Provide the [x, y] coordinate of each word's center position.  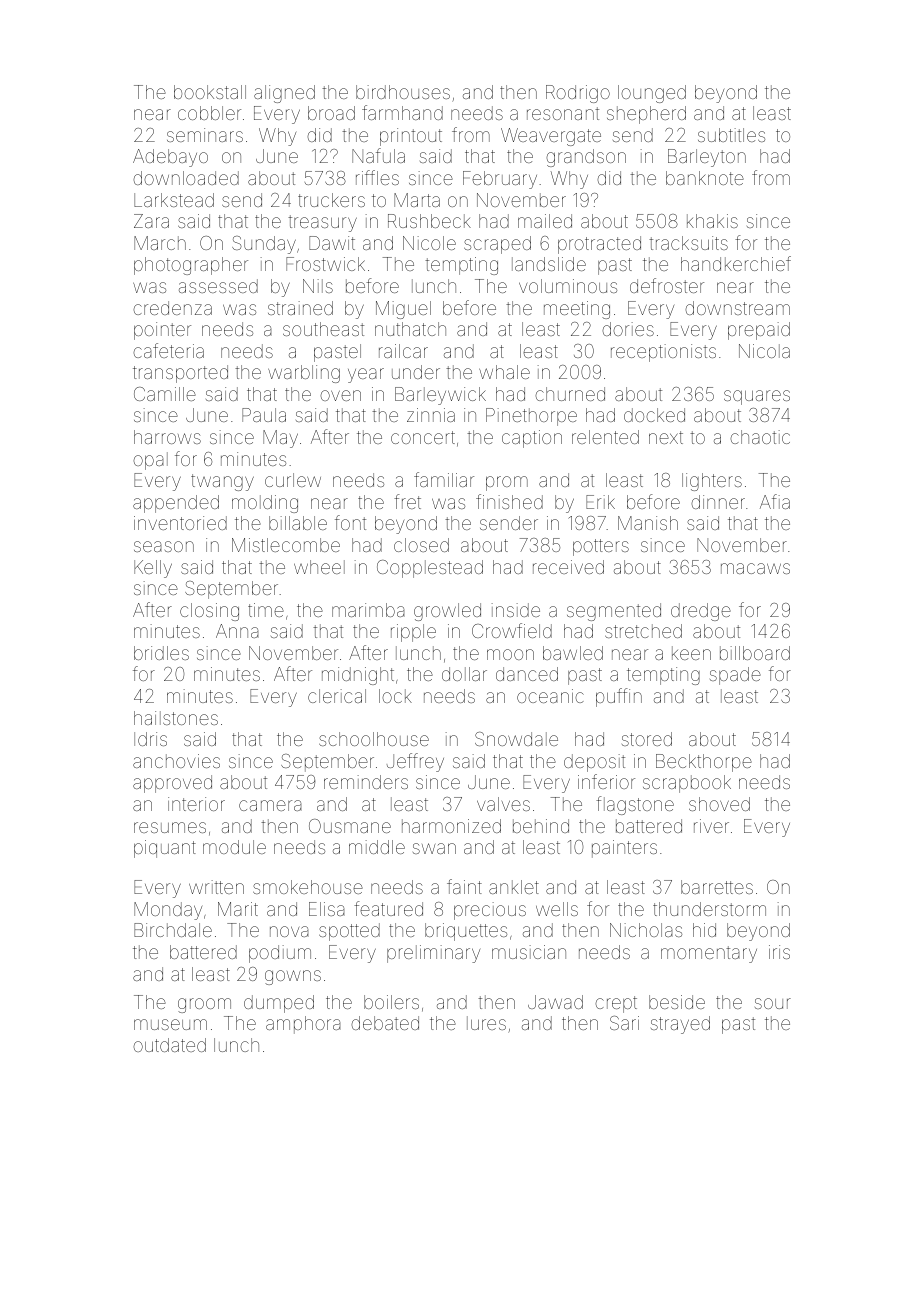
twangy [222, 482]
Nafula [378, 155]
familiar [444, 479]
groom [204, 1005]
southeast [323, 329]
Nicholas [646, 930]
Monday [168, 911]
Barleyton [707, 158]
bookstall [210, 92]
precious [490, 911]
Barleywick [440, 396]
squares [757, 397]
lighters [712, 482]
